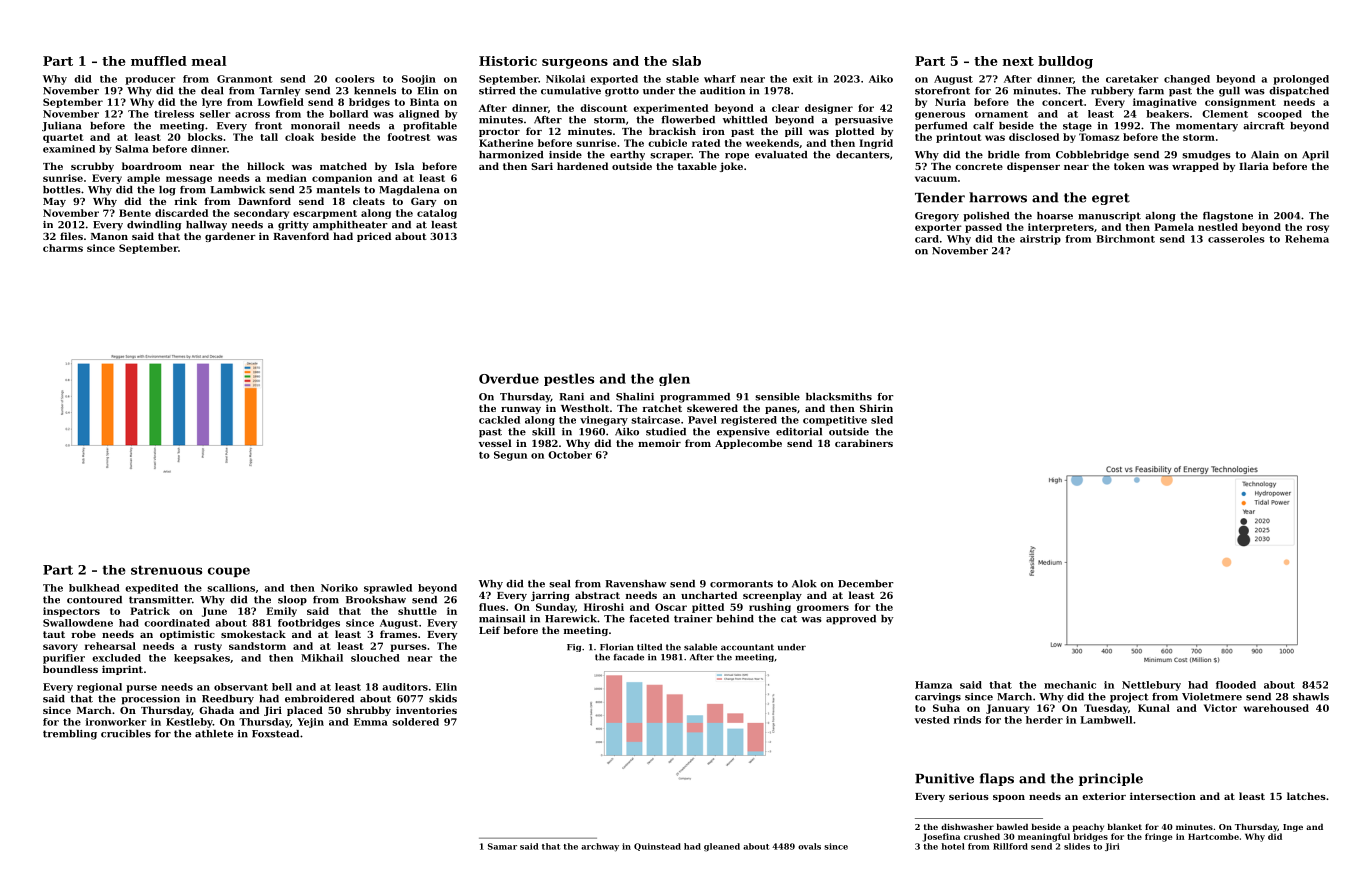 Image resolution: width=1372 pixels, height=887 pixels. Describe the element at coordinates (1111, 779) in the page. I see `principle` at that location.
